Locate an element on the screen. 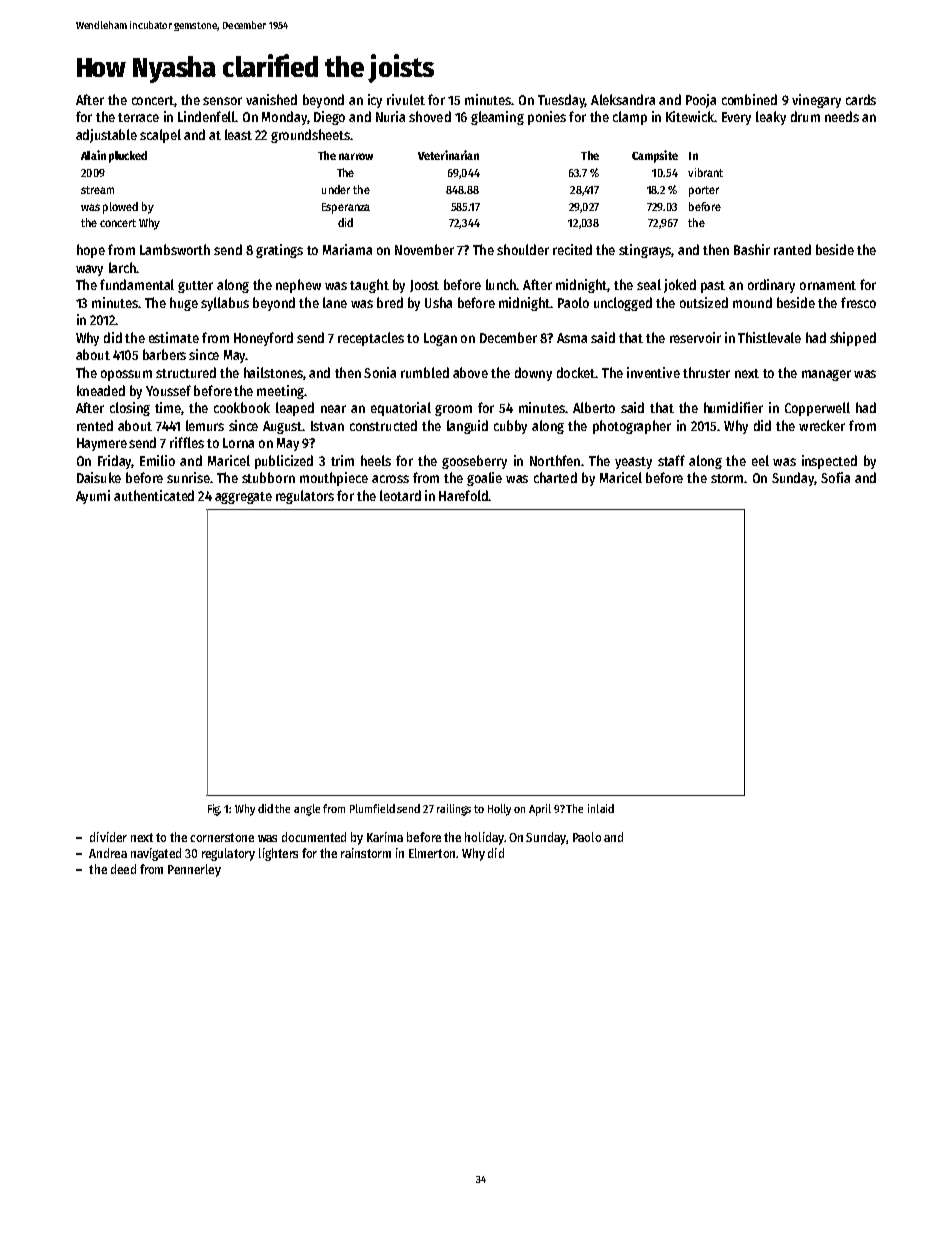 The width and height of the screenshot is (952, 1233). holiday is located at coordinates (484, 838).
